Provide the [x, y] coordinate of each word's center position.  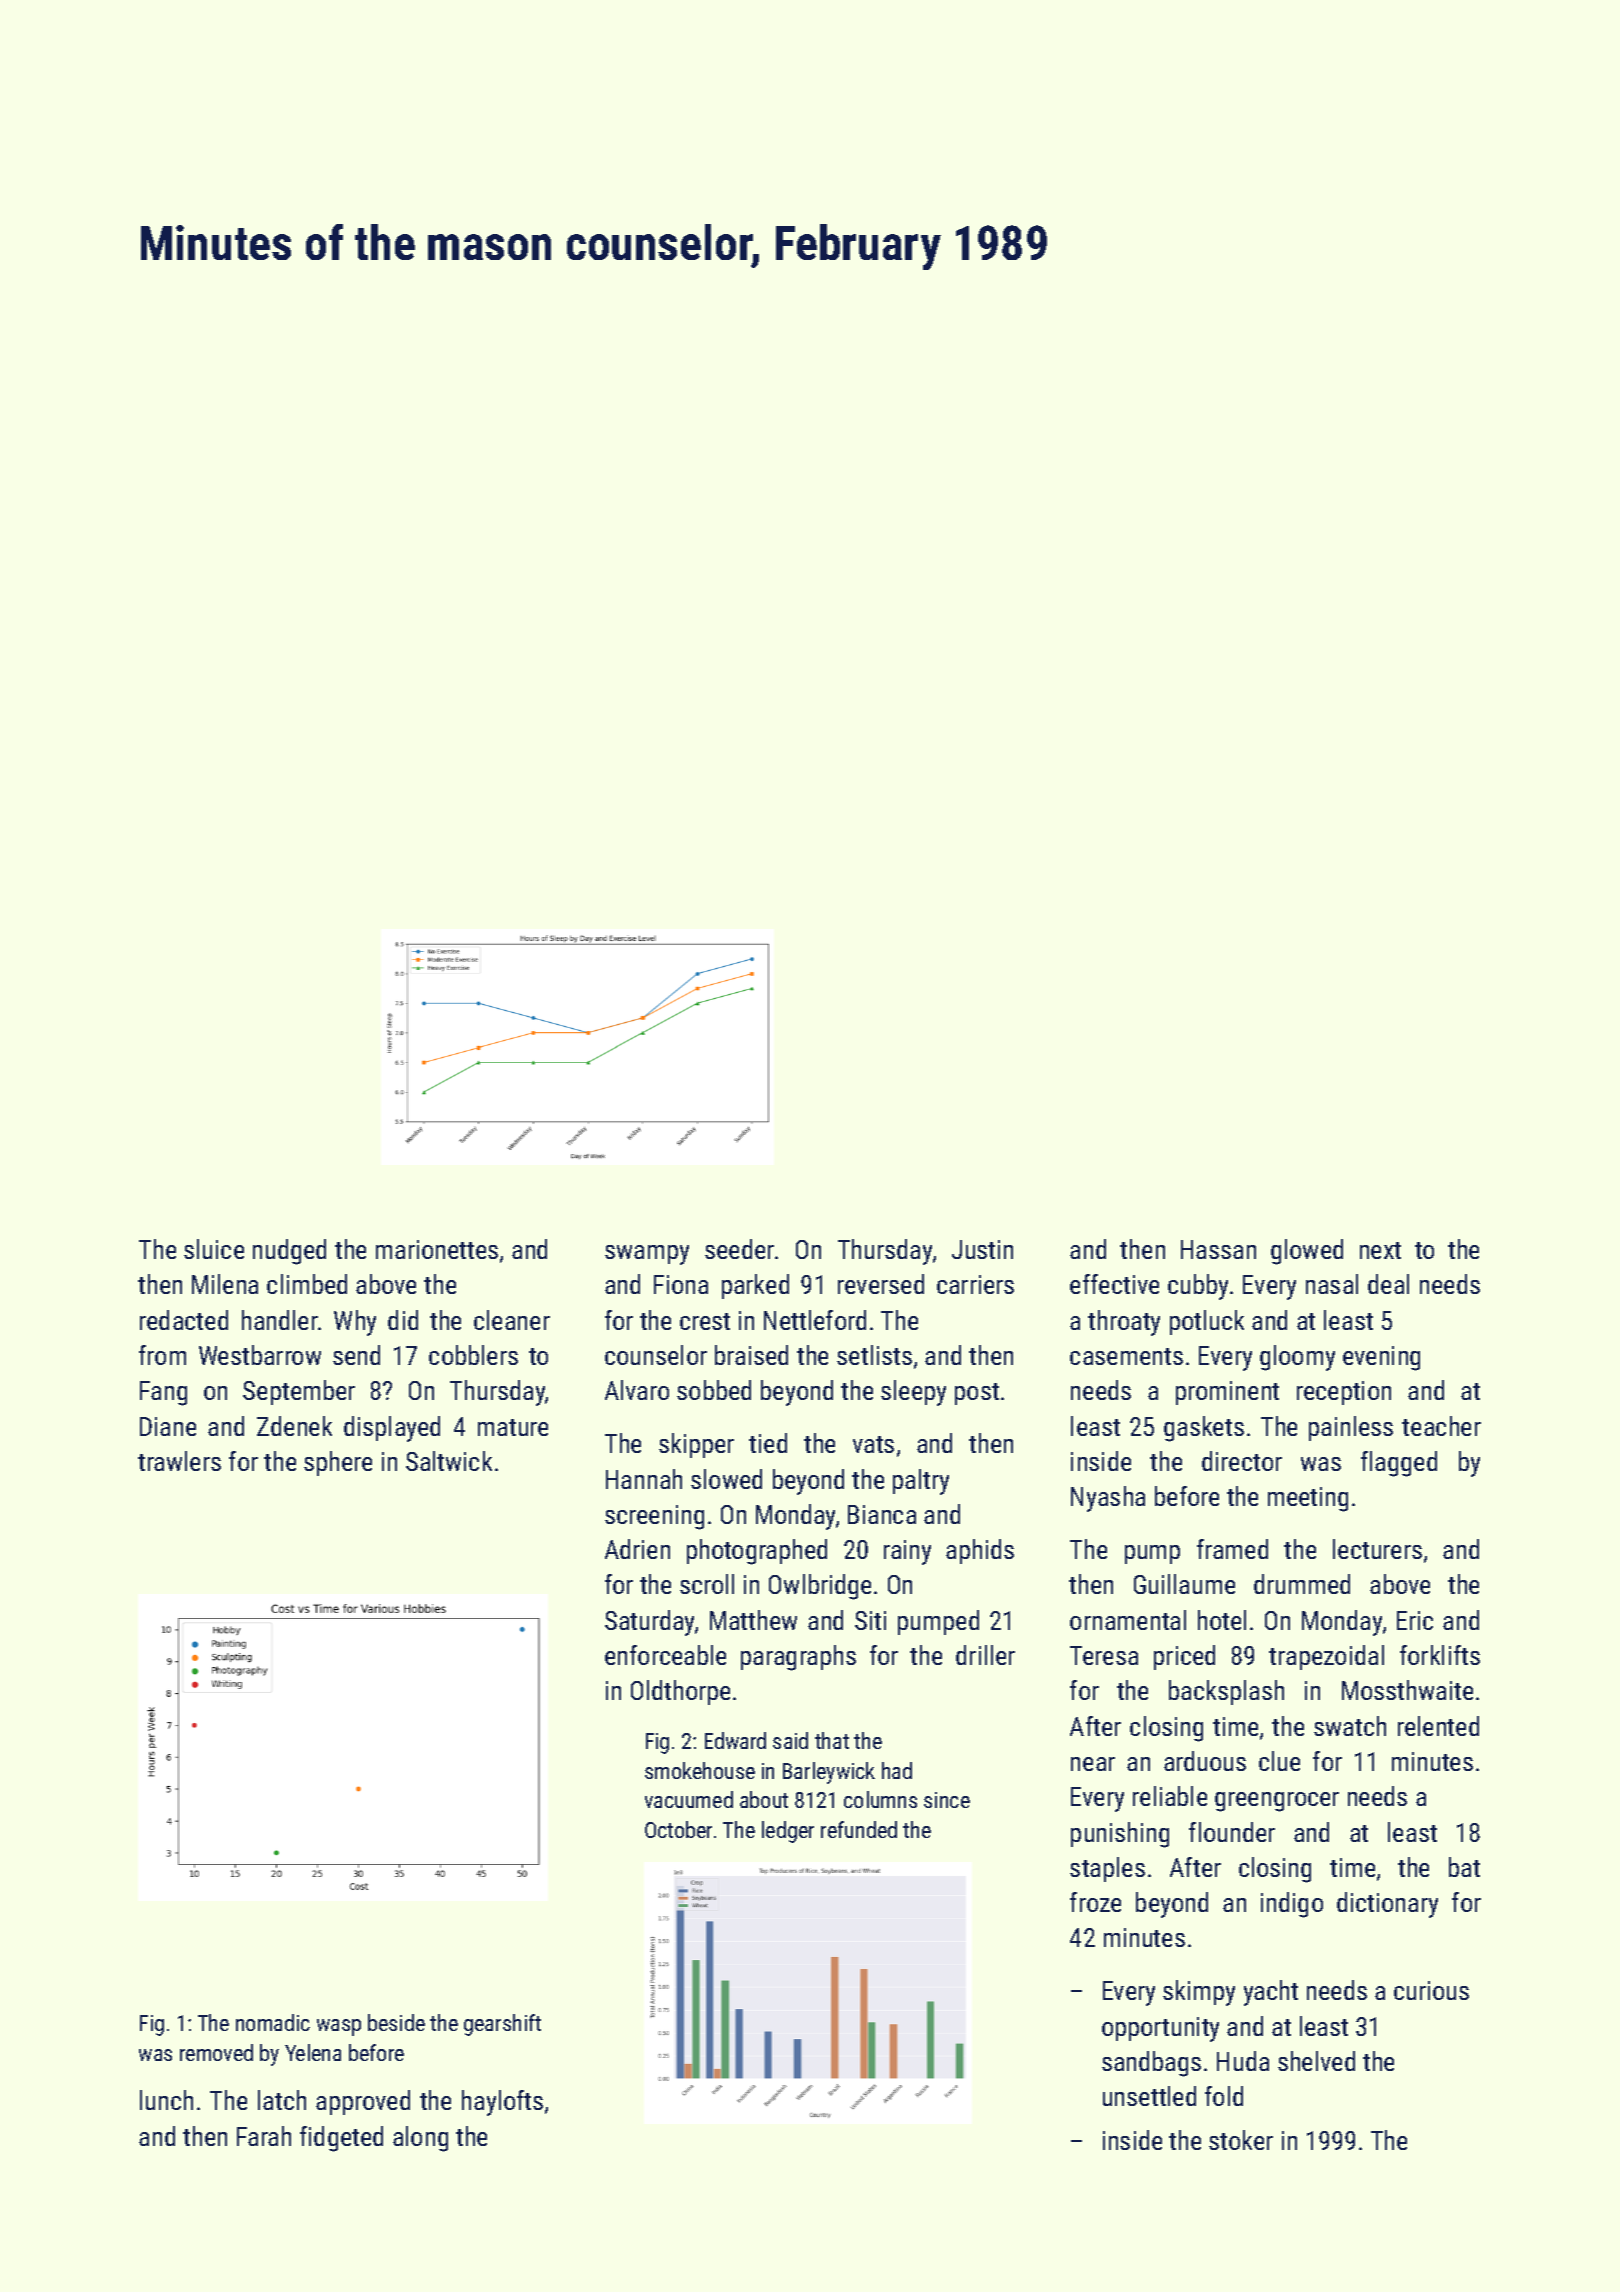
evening [1381, 1358]
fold [1224, 2096]
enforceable [665, 1655]
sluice [214, 1249]
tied [768, 1443]
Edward [735, 1740]
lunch [166, 2100]
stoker [1241, 2140]
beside [396, 2022]
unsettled [1149, 2096]
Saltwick [449, 1461]
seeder [739, 1249]
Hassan [1218, 1249]
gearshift [502, 2025]
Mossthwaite [1407, 1690]
